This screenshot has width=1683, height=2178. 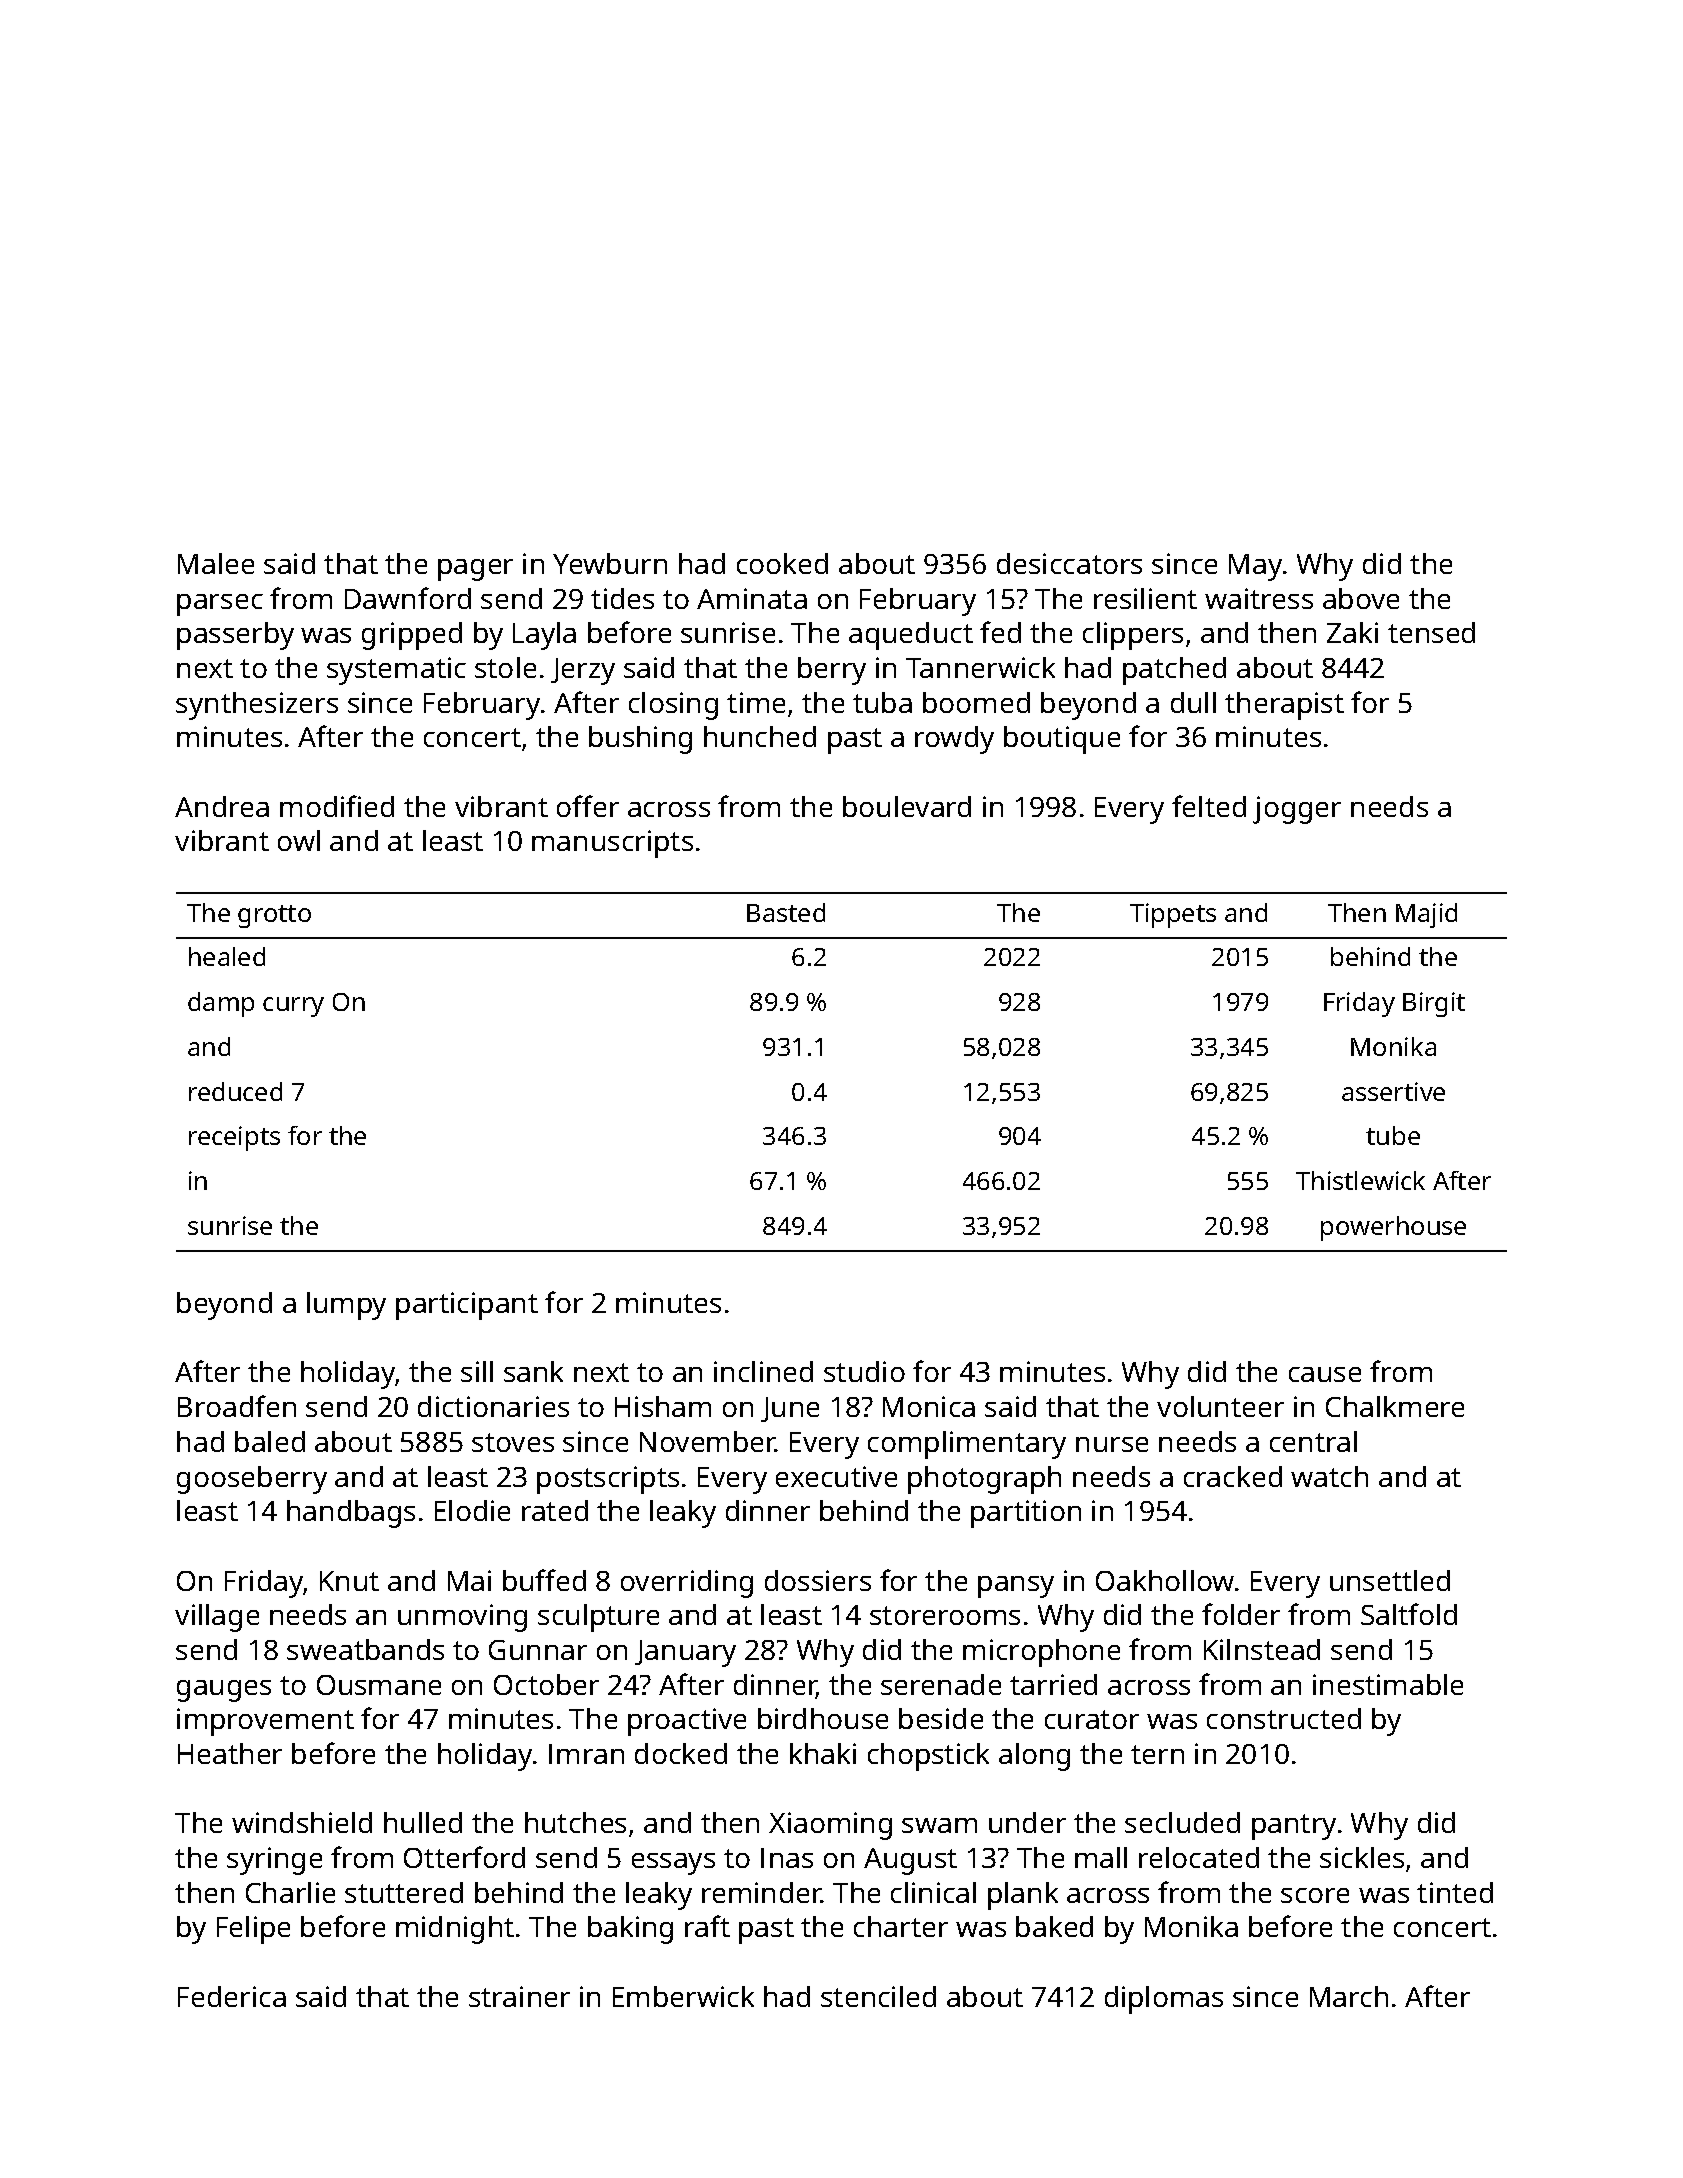 I want to click on swam, so click(x=939, y=1825).
